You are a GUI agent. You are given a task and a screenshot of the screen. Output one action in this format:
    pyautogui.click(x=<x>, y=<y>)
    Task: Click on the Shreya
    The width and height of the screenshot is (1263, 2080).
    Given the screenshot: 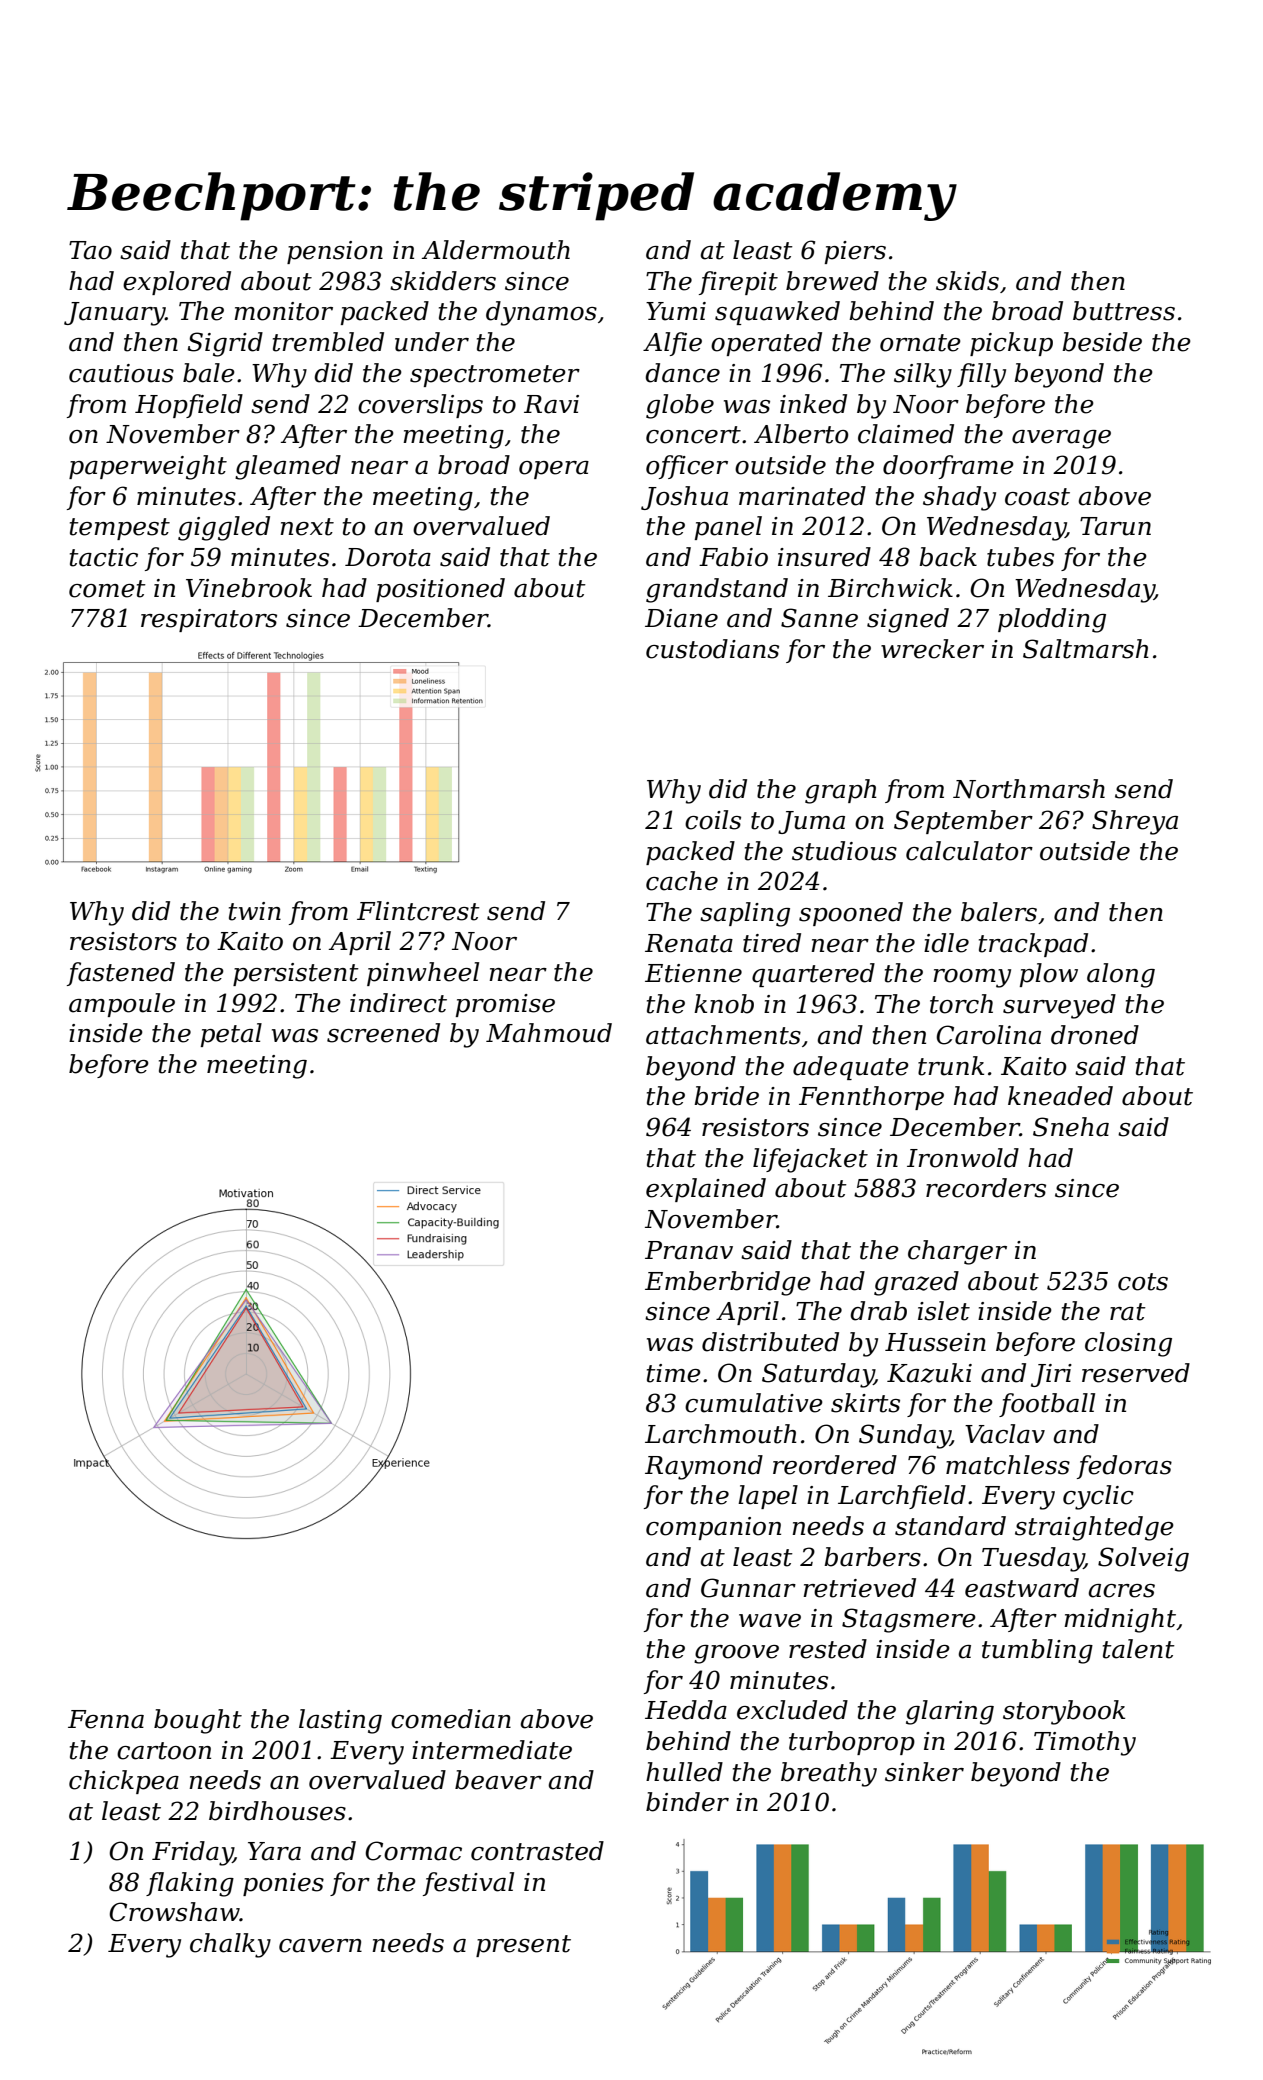 What is the action you would take?
    pyautogui.click(x=1135, y=822)
